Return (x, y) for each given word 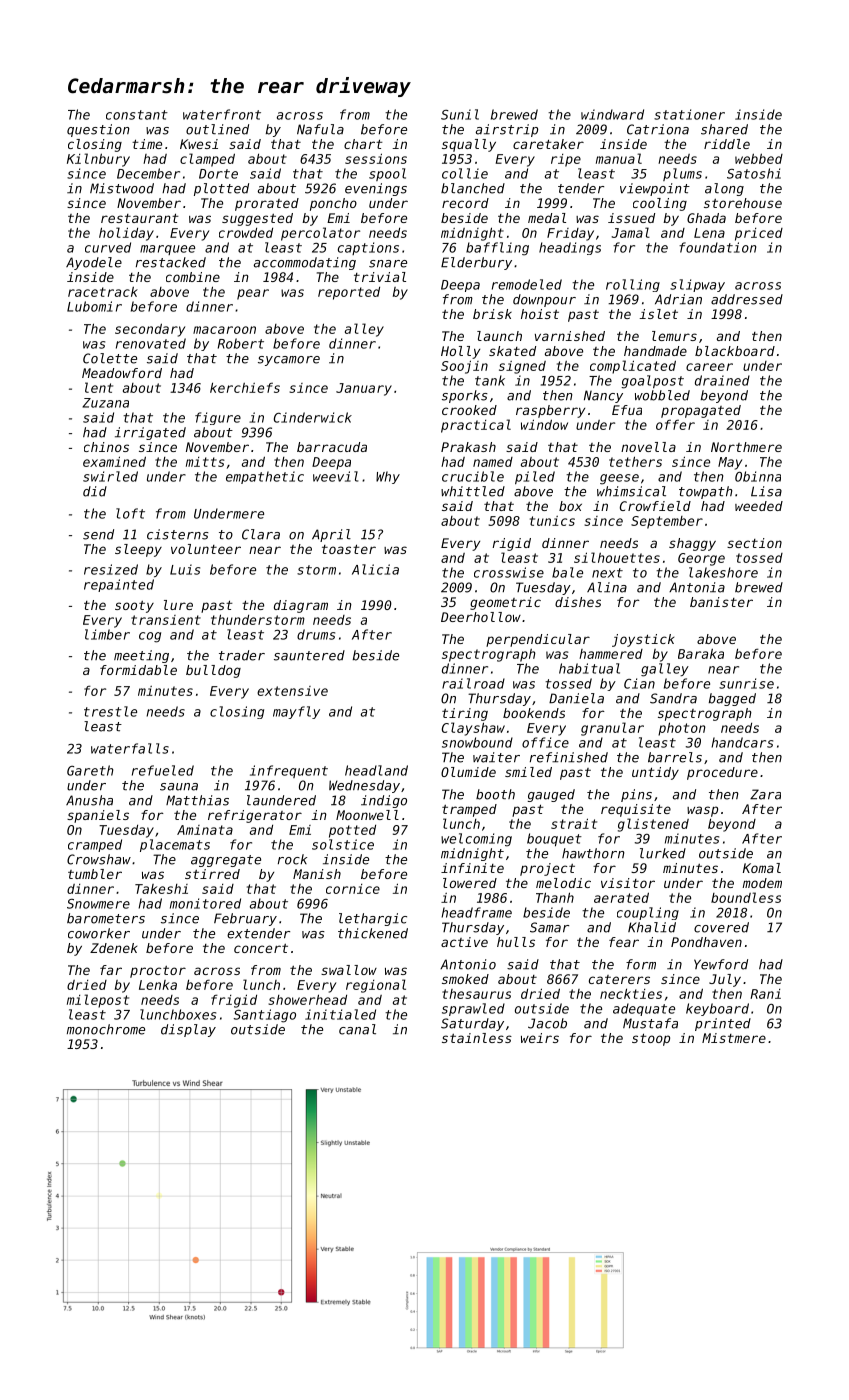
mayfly (296, 712)
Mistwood (122, 188)
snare (388, 264)
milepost (98, 1001)
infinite (472, 868)
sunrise (746, 683)
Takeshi (161, 889)
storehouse (743, 203)
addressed (747, 299)
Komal (762, 868)
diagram (301, 606)
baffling (497, 249)
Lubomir (94, 306)
